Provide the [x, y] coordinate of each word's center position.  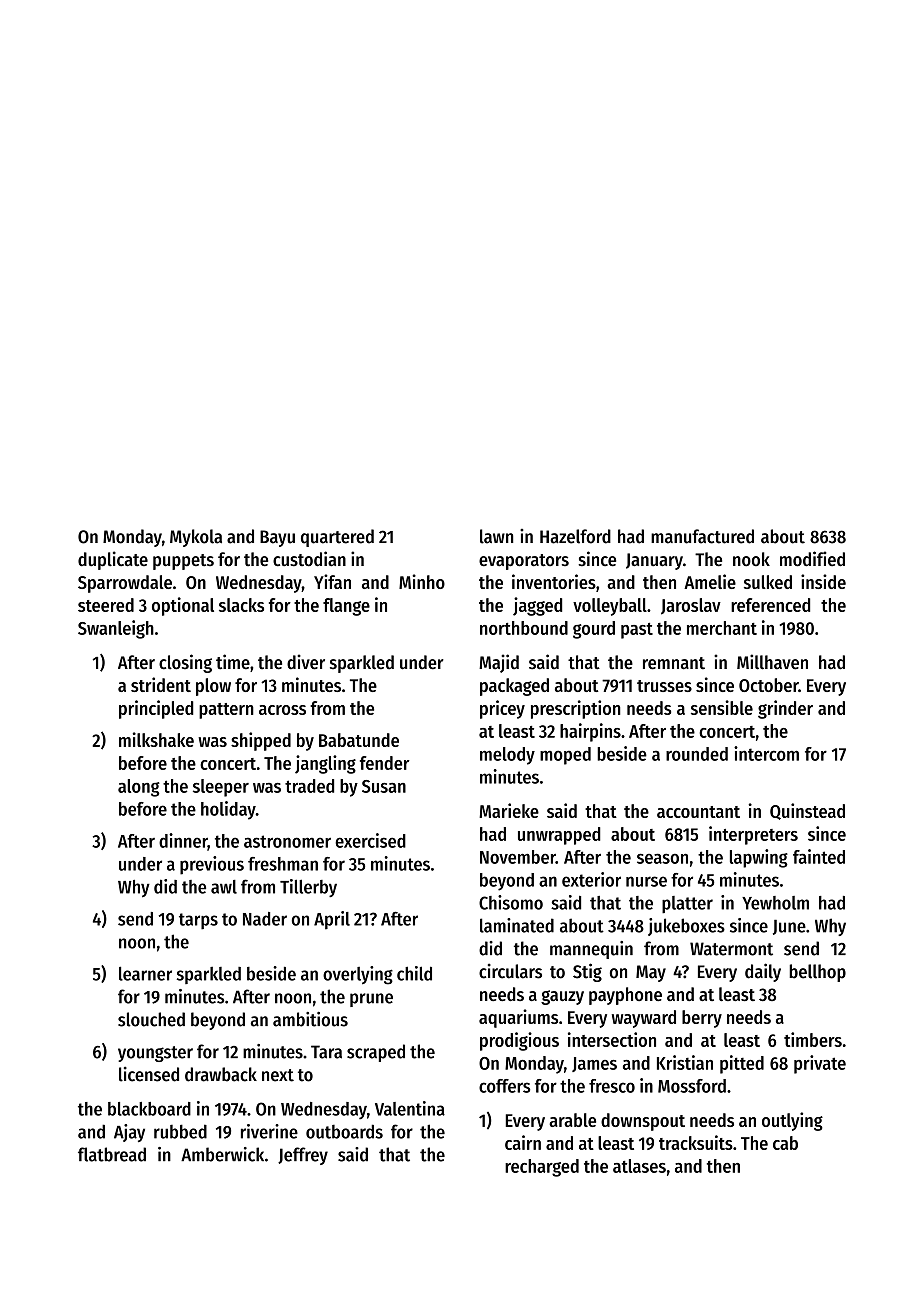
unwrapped [559, 836]
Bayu [277, 538]
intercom [766, 753]
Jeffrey [303, 1156]
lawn [496, 536]
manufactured [702, 536]
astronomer [287, 841]
